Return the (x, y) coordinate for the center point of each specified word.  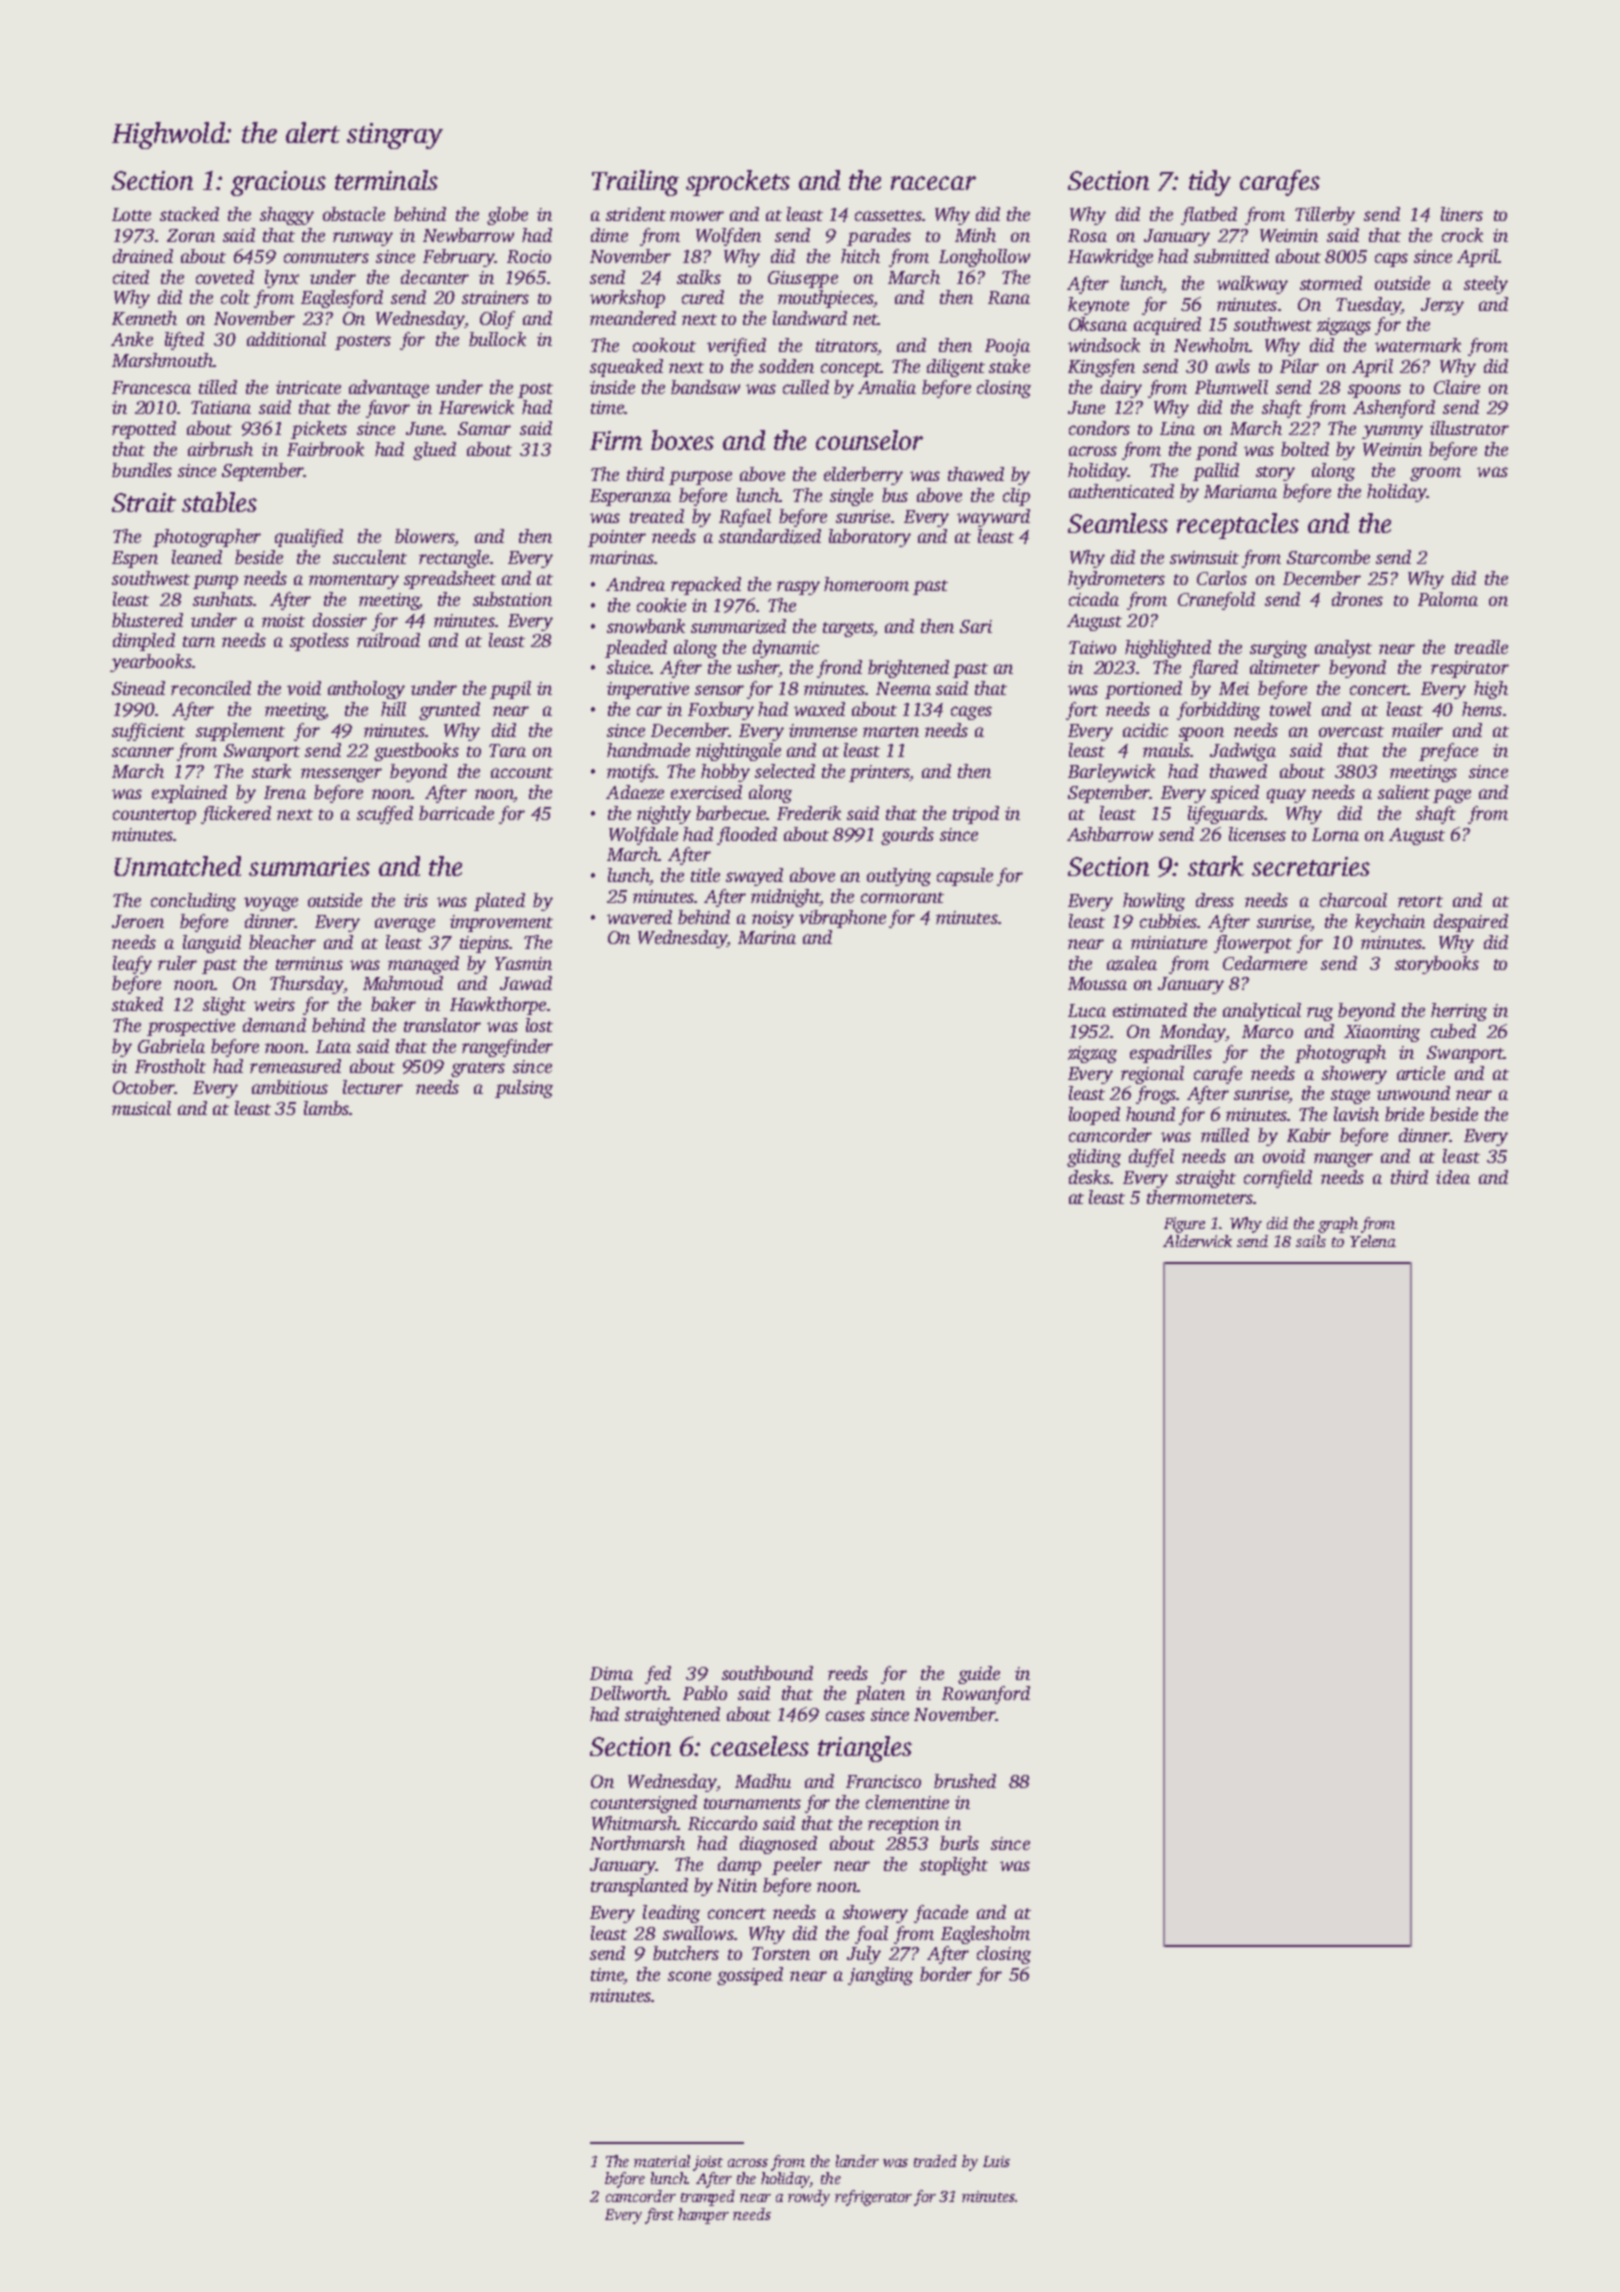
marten (891, 731)
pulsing (524, 1089)
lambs (326, 1108)
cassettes (888, 215)
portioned (1143, 690)
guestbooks (416, 752)
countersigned (644, 1804)
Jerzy (1442, 306)
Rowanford (986, 1695)
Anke (132, 339)
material (662, 2161)
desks (1089, 1177)
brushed (965, 1781)
